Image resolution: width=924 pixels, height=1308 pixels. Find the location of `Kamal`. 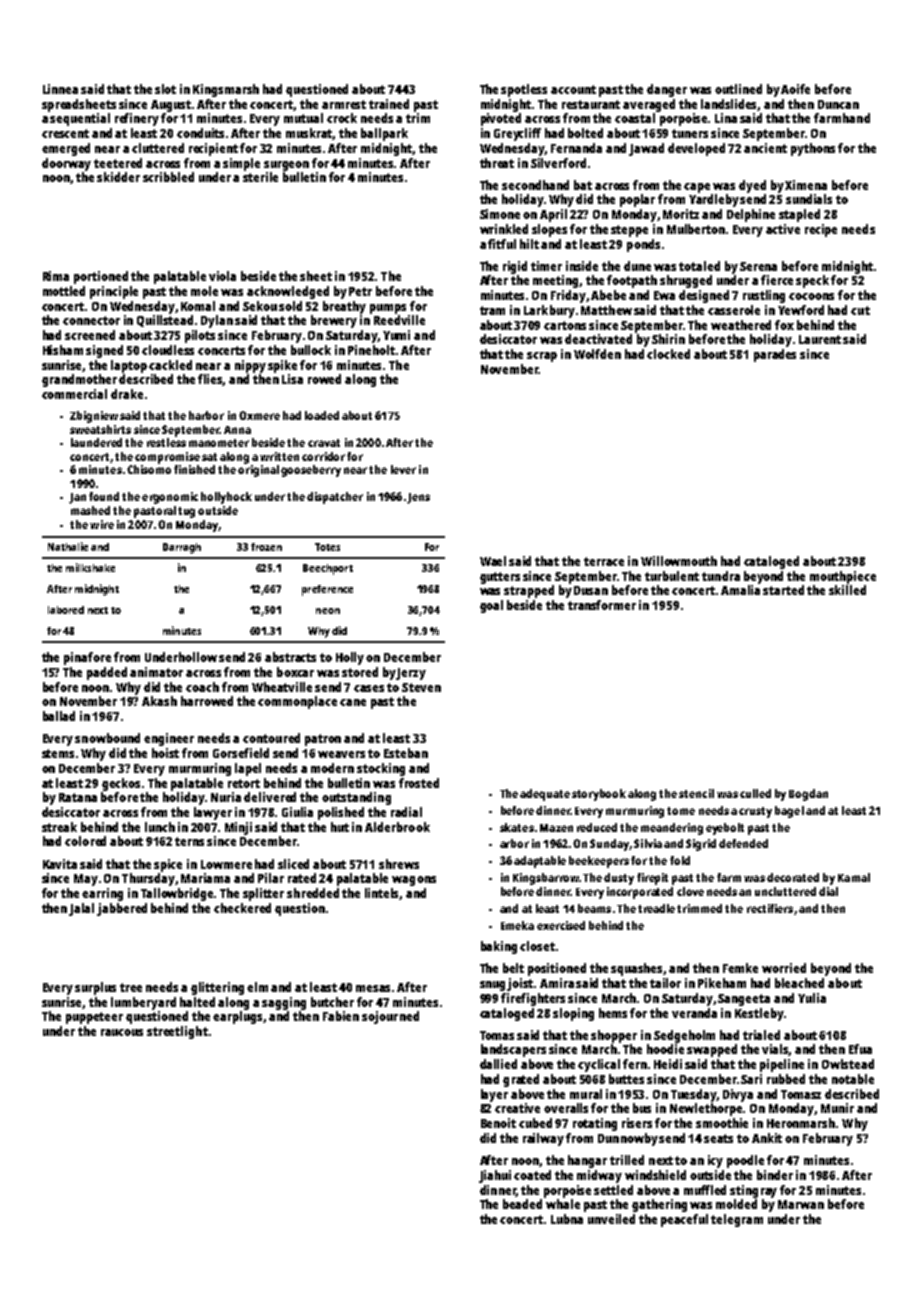

Kamal is located at coordinates (854, 877).
